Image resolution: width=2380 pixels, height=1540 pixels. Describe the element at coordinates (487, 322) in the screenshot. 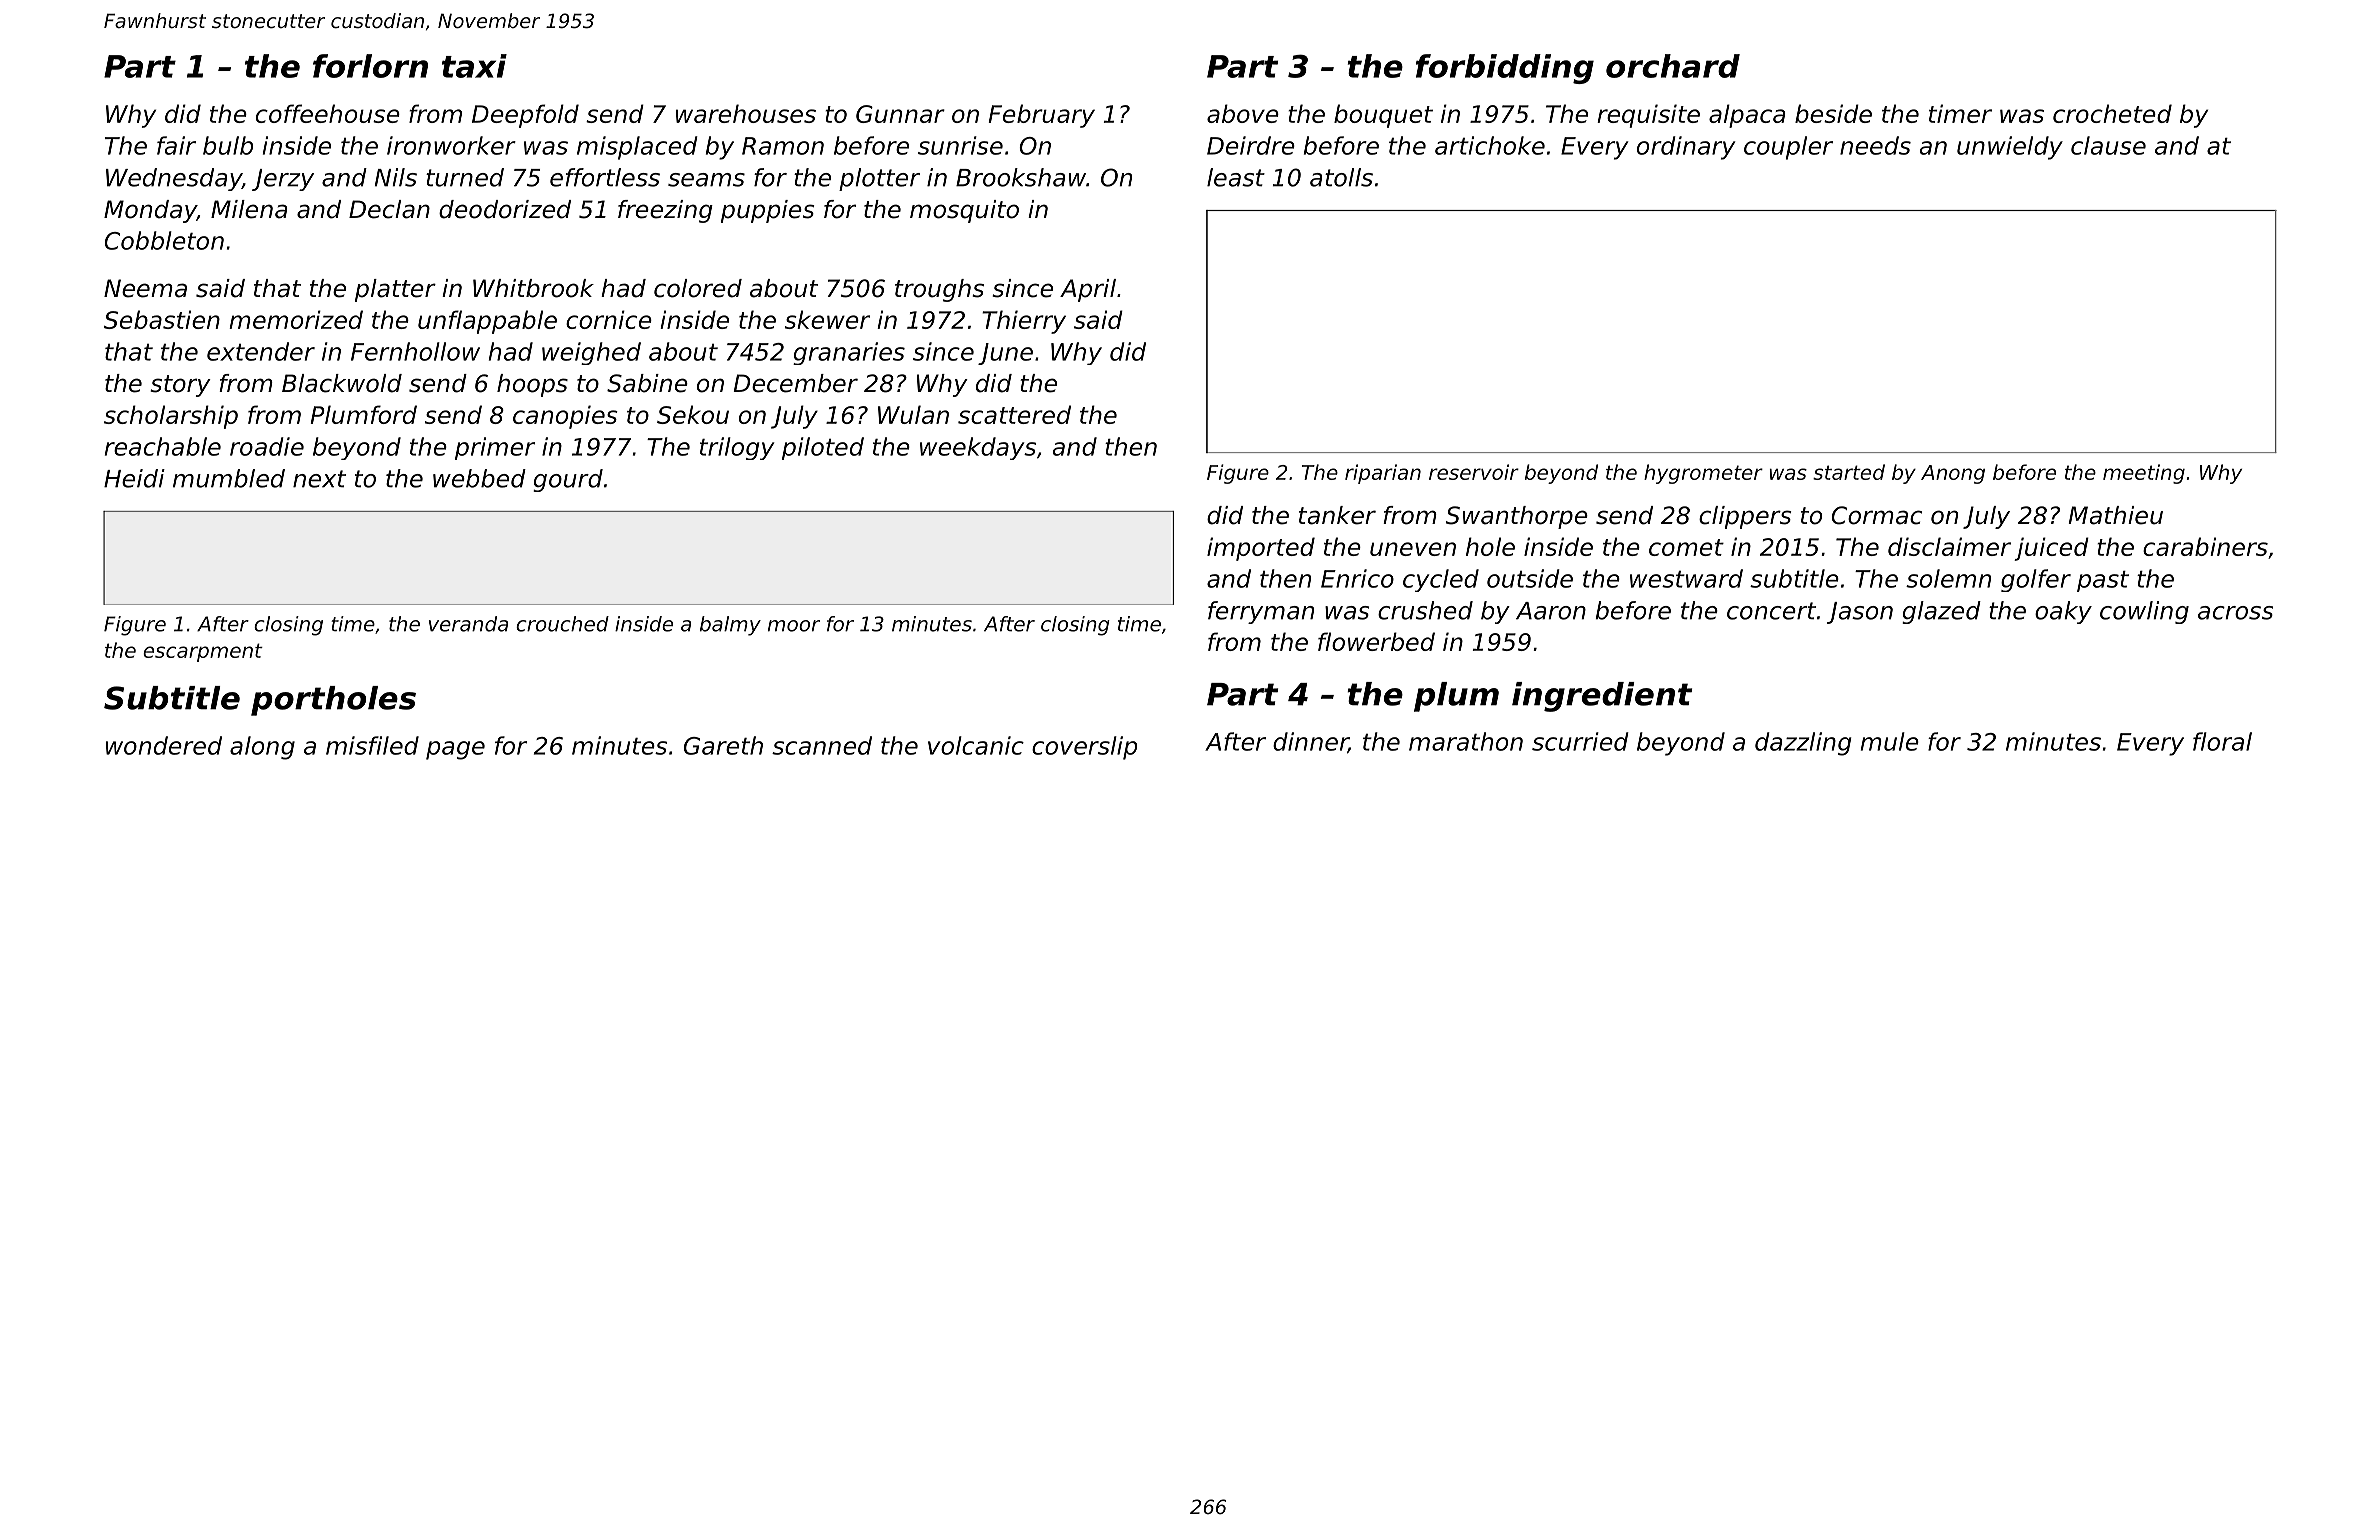

I see `unflappable` at that location.
